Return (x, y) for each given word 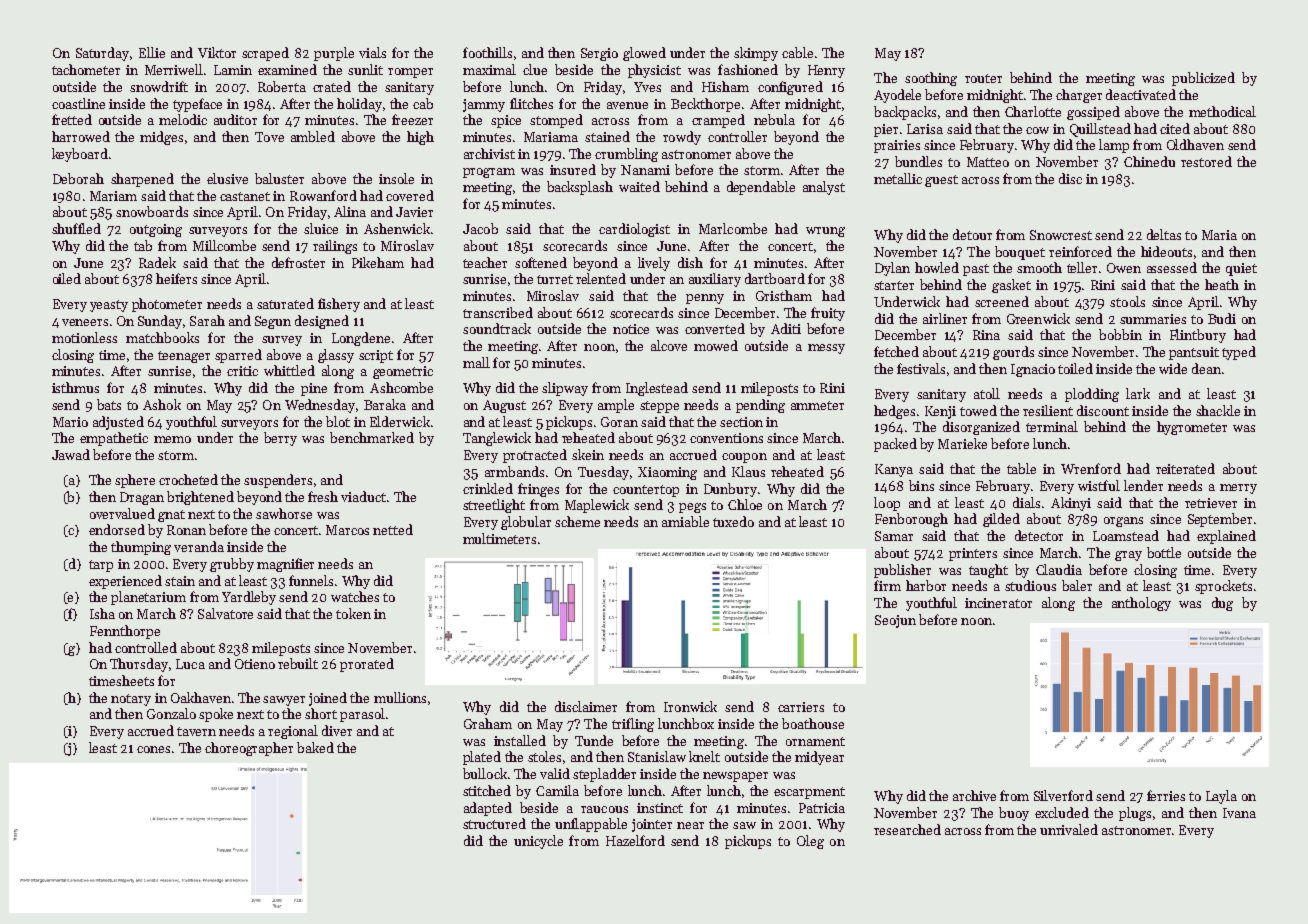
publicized (1203, 79)
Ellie (152, 52)
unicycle (538, 842)
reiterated (1185, 468)
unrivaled (1069, 829)
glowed (644, 54)
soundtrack (497, 328)
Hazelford (635, 840)
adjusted (118, 423)
